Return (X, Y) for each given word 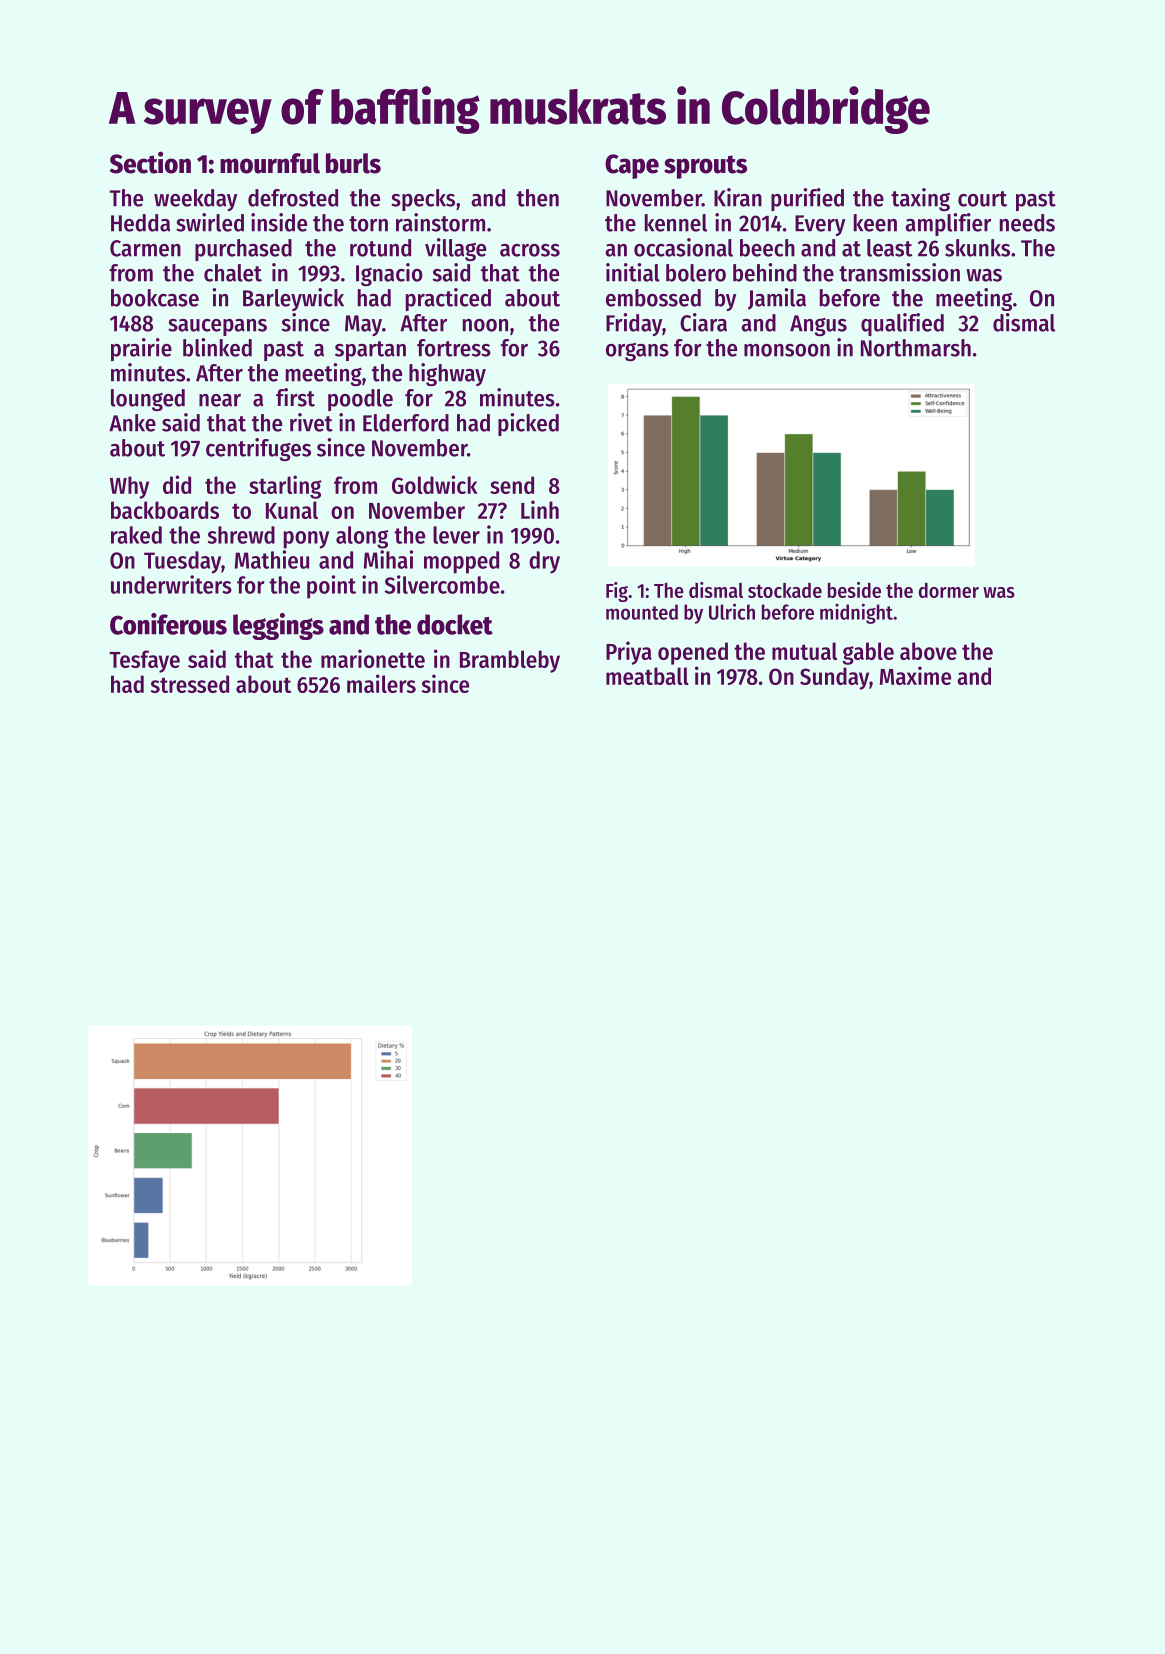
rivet (311, 422)
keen (875, 223)
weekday (195, 200)
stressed (190, 684)
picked (528, 424)
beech (767, 248)
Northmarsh (916, 348)
